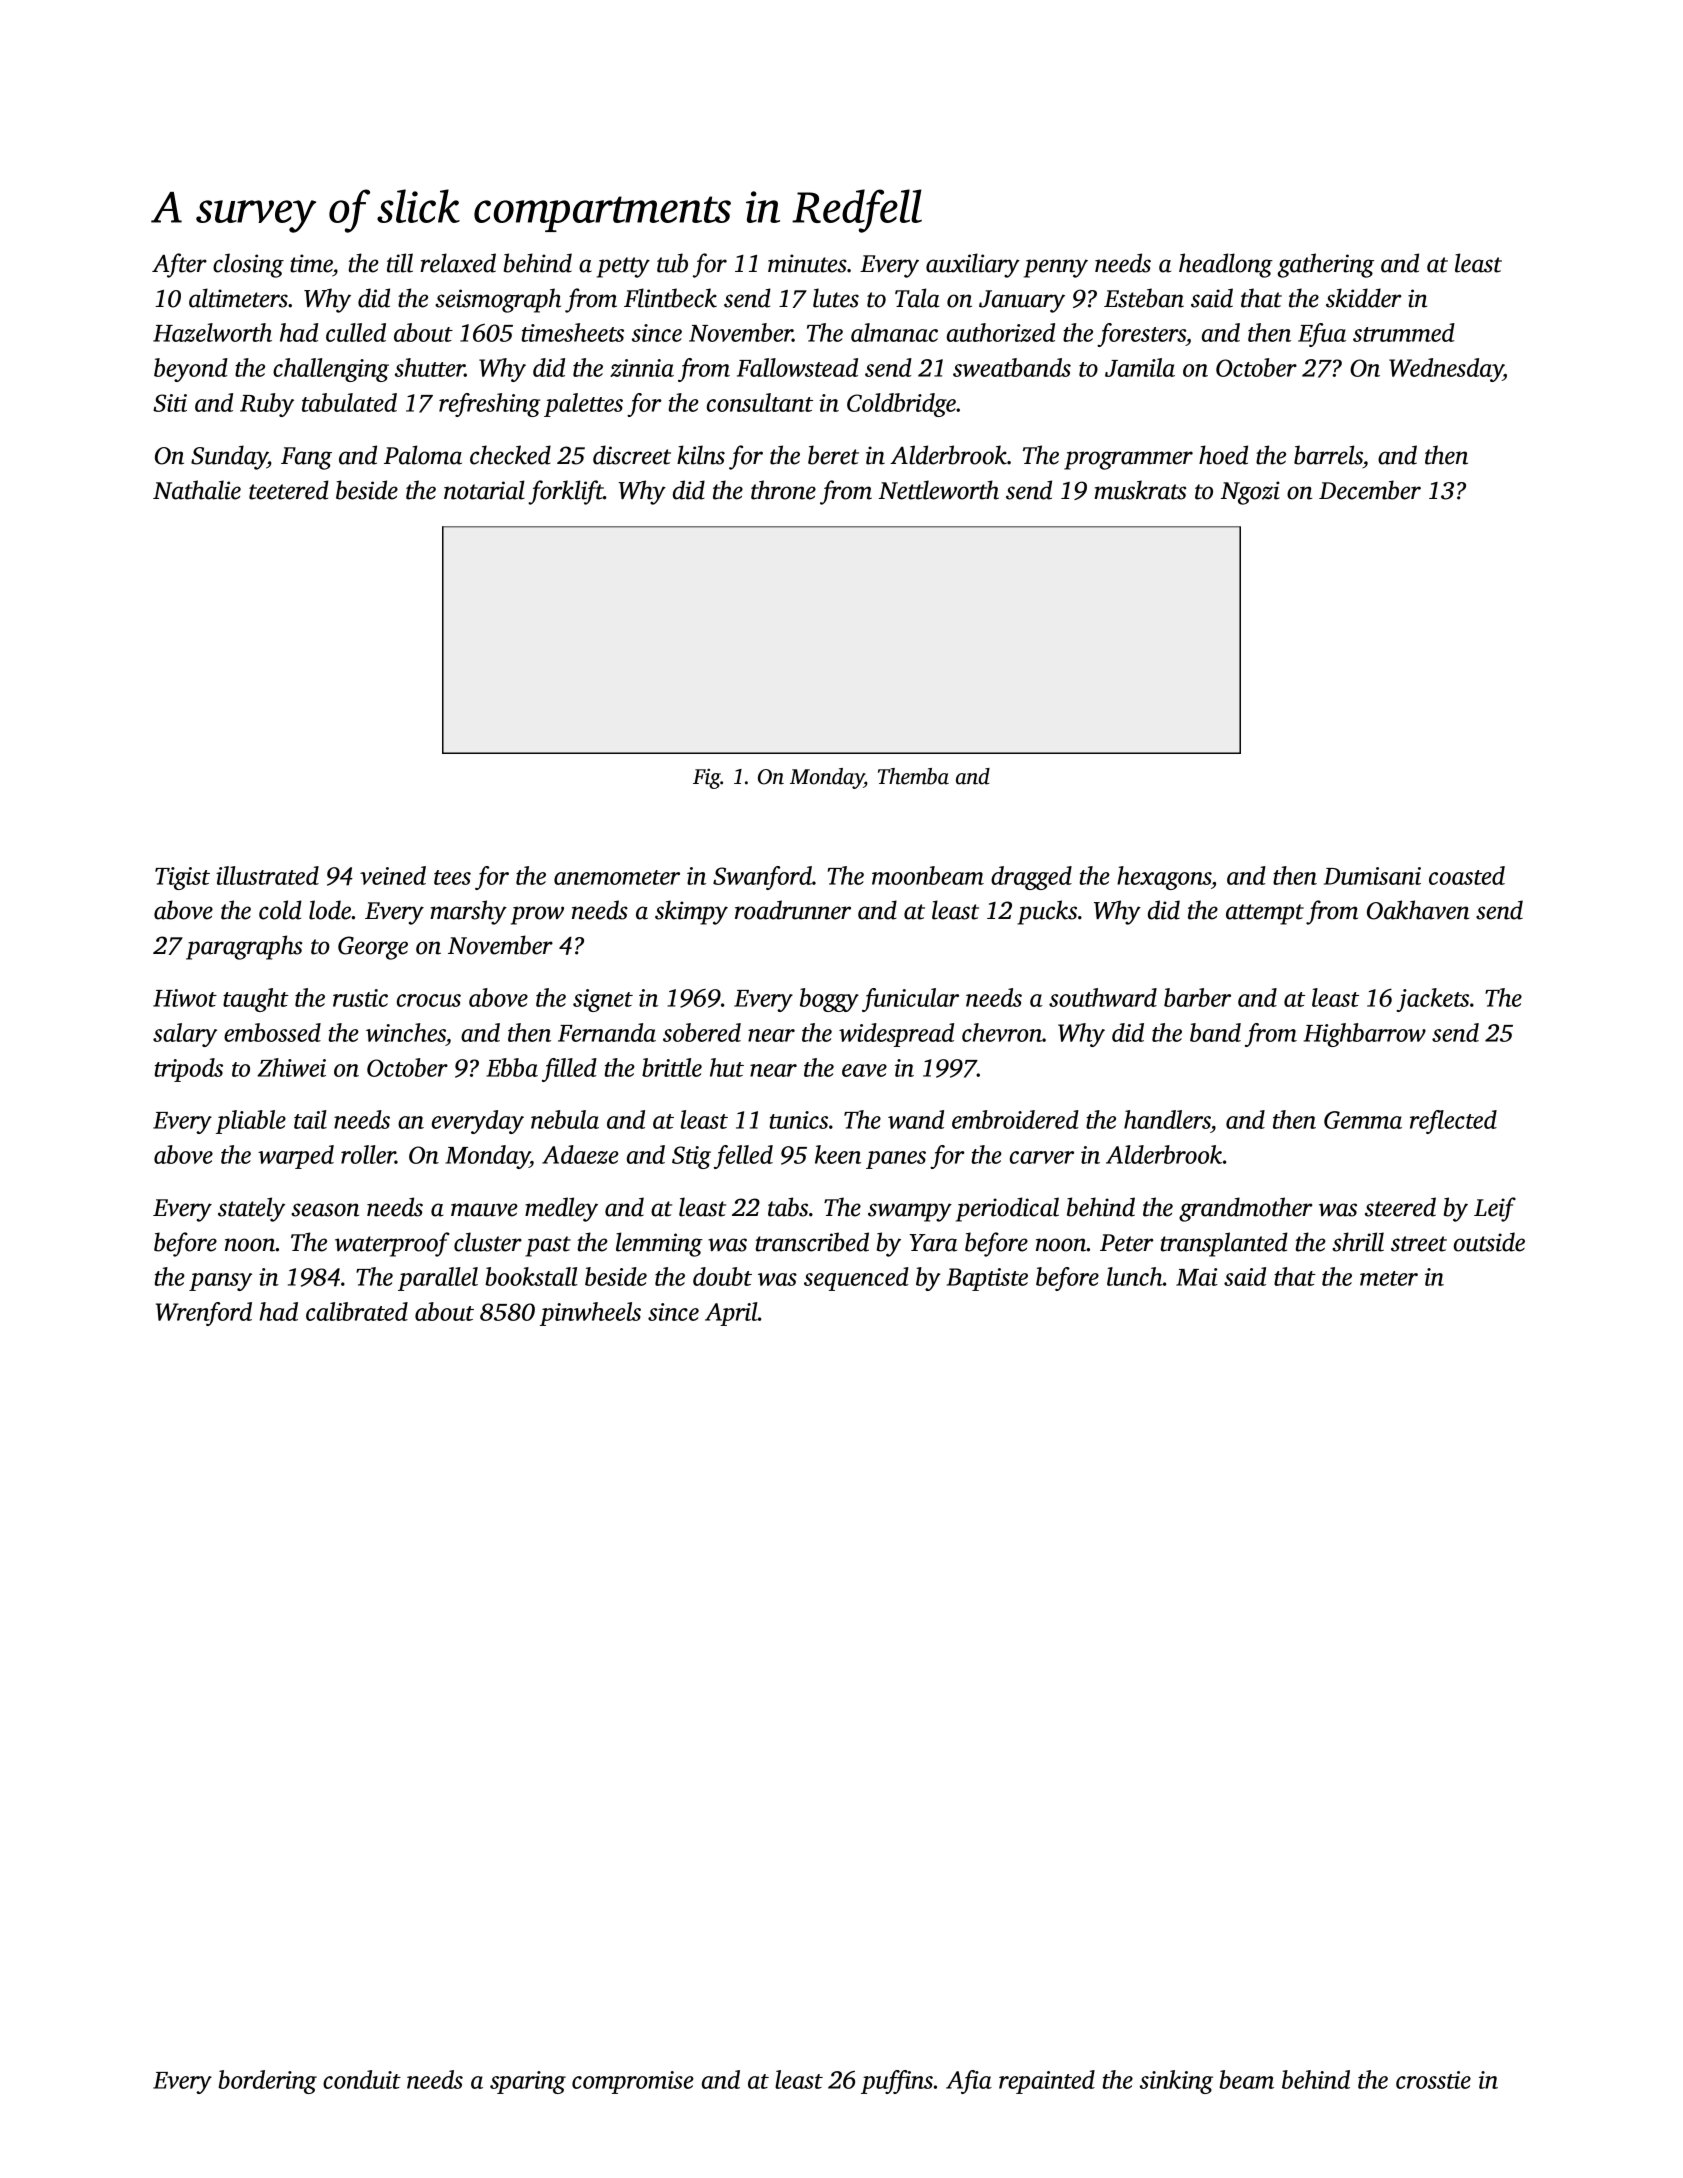 The image size is (1683, 2178). What do you see at coordinates (1489, 1242) in the screenshot?
I see `outside` at bounding box center [1489, 1242].
